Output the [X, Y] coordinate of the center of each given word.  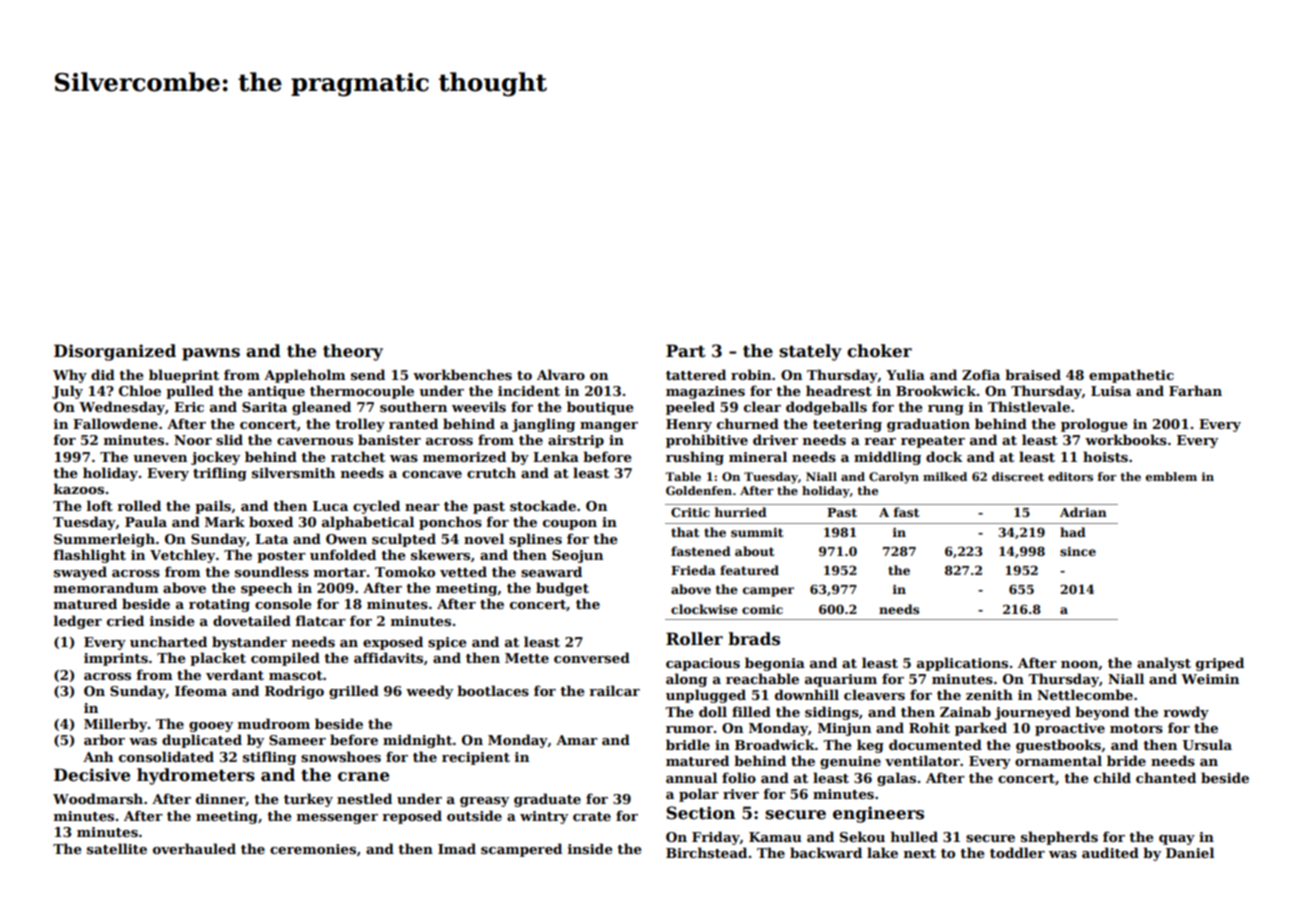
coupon [570, 525]
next [920, 853]
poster [281, 557]
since [1078, 551]
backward [826, 852]
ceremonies [313, 849]
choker [879, 351]
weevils [479, 406]
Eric [189, 407]
